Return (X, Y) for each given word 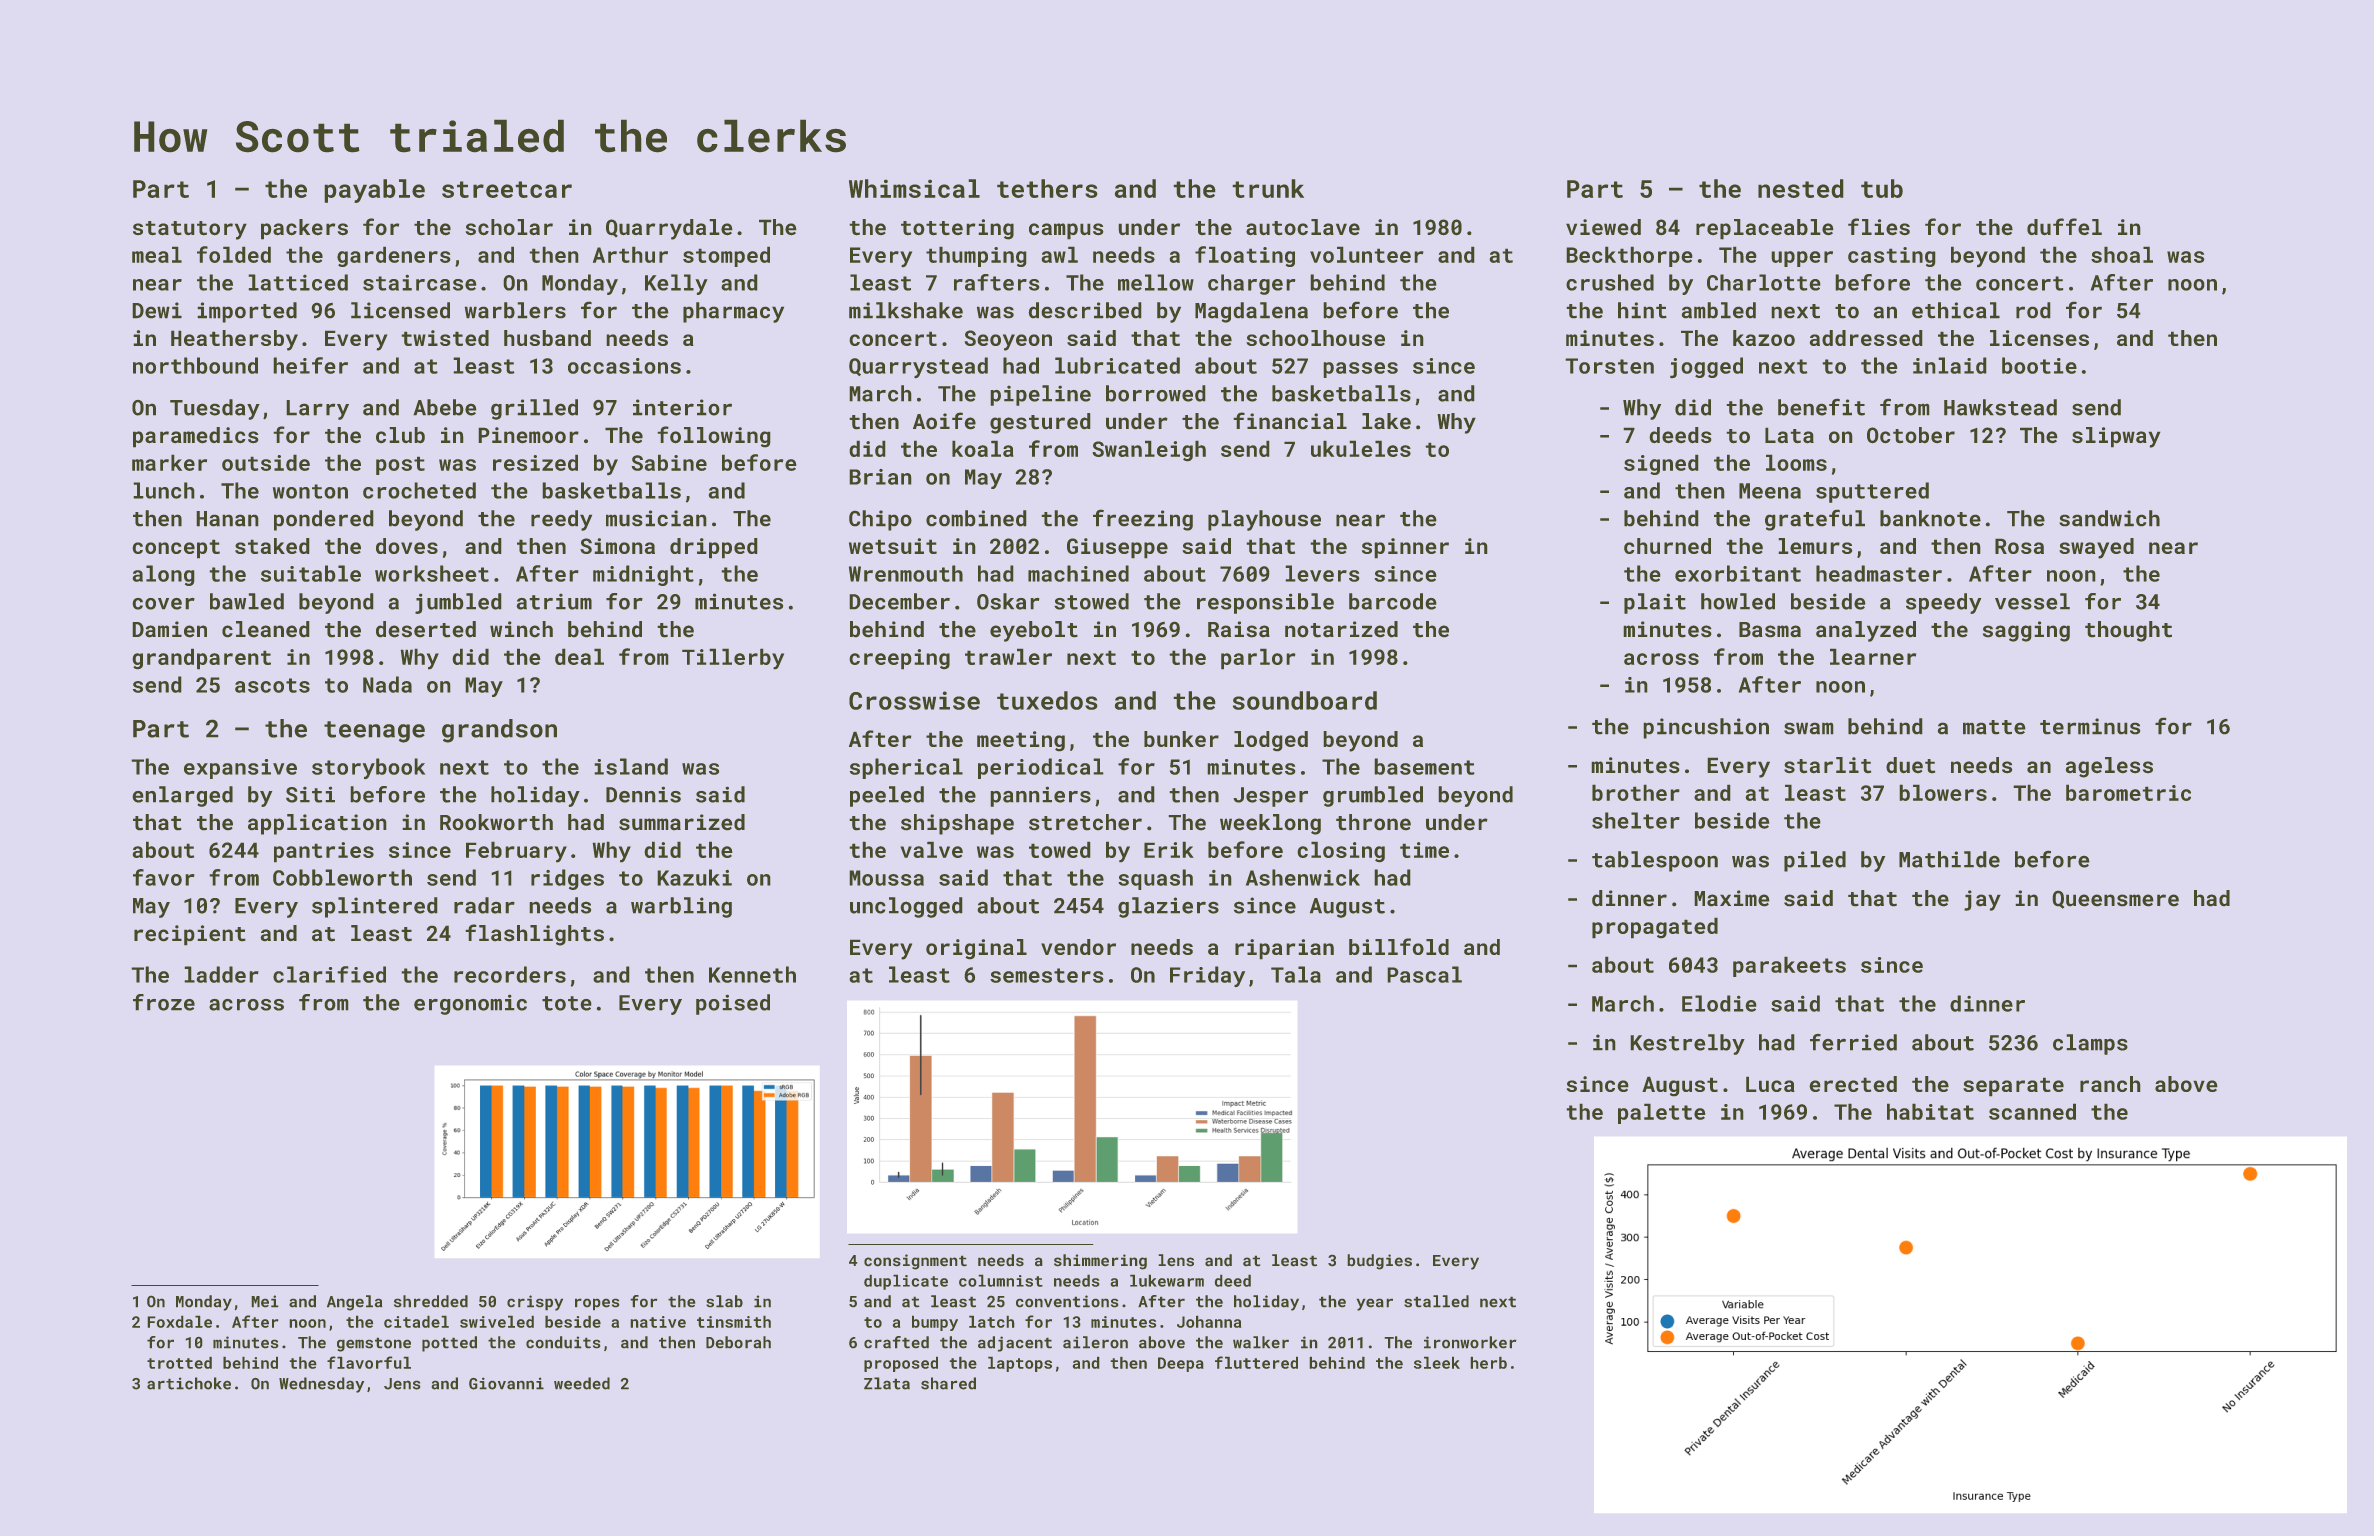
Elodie (1719, 1003)
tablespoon (1655, 861)
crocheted (419, 490)
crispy (535, 1303)
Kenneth (752, 974)
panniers (1041, 797)
